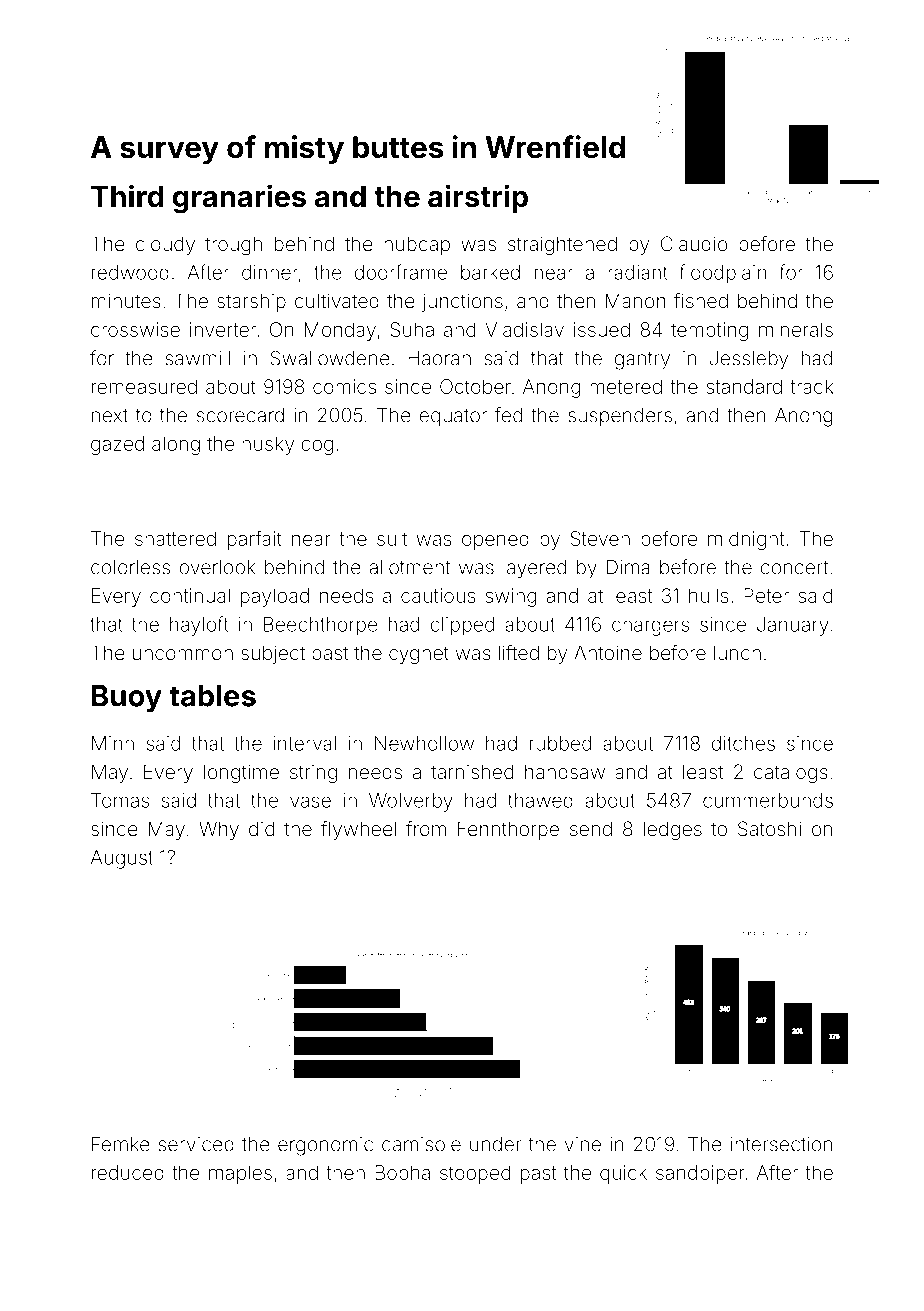  I want to click on gazed, so click(117, 445).
